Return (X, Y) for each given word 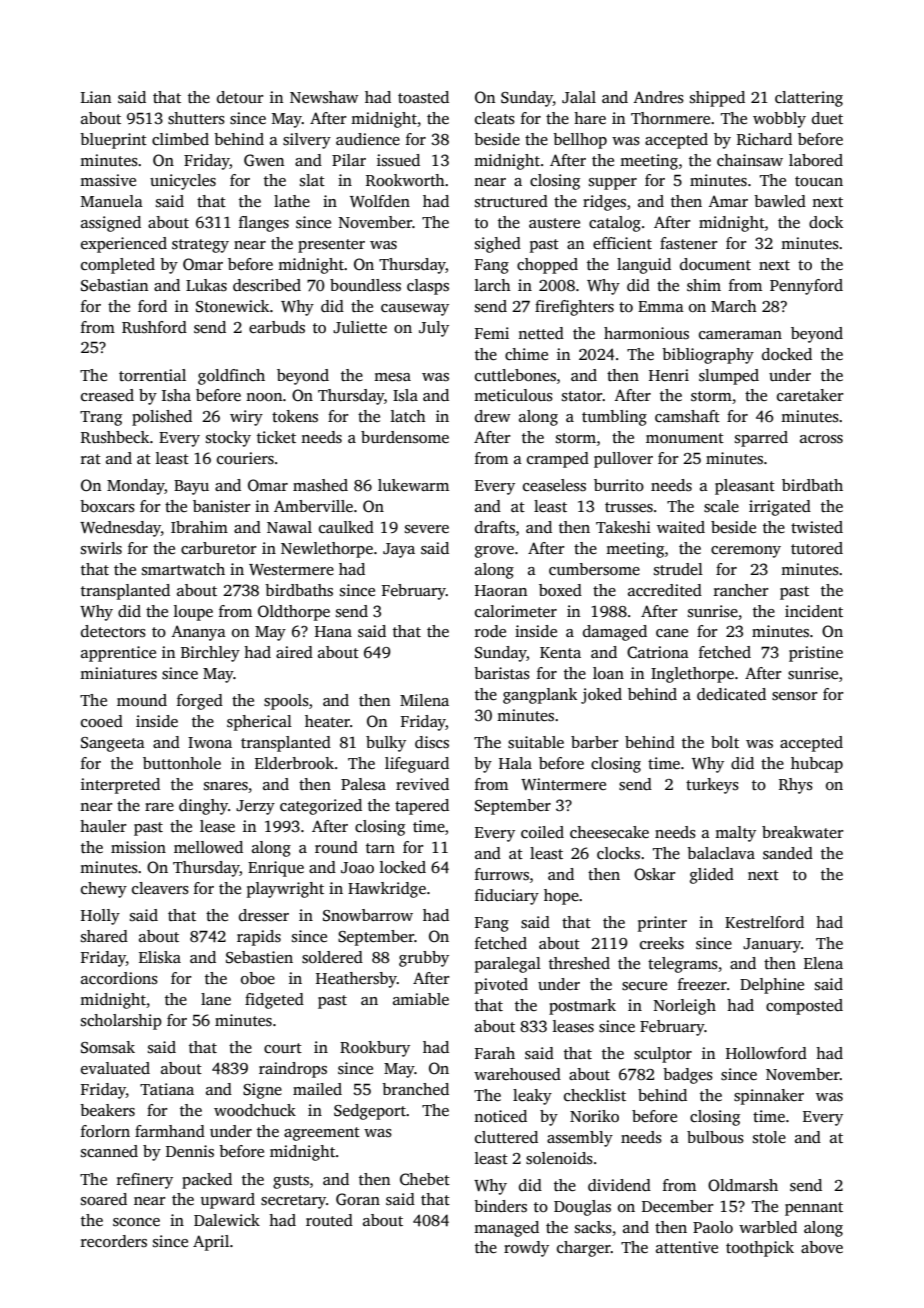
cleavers (160, 888)
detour (240, 97)
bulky (386, 744)
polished (162, 418)
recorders (114, 1241)
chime (526, 354)
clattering (809, 99)
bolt (725, 742)
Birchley (210, 654)
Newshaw (324, 97)
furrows (502, 874)
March (734, 306)
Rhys (796, 786)
